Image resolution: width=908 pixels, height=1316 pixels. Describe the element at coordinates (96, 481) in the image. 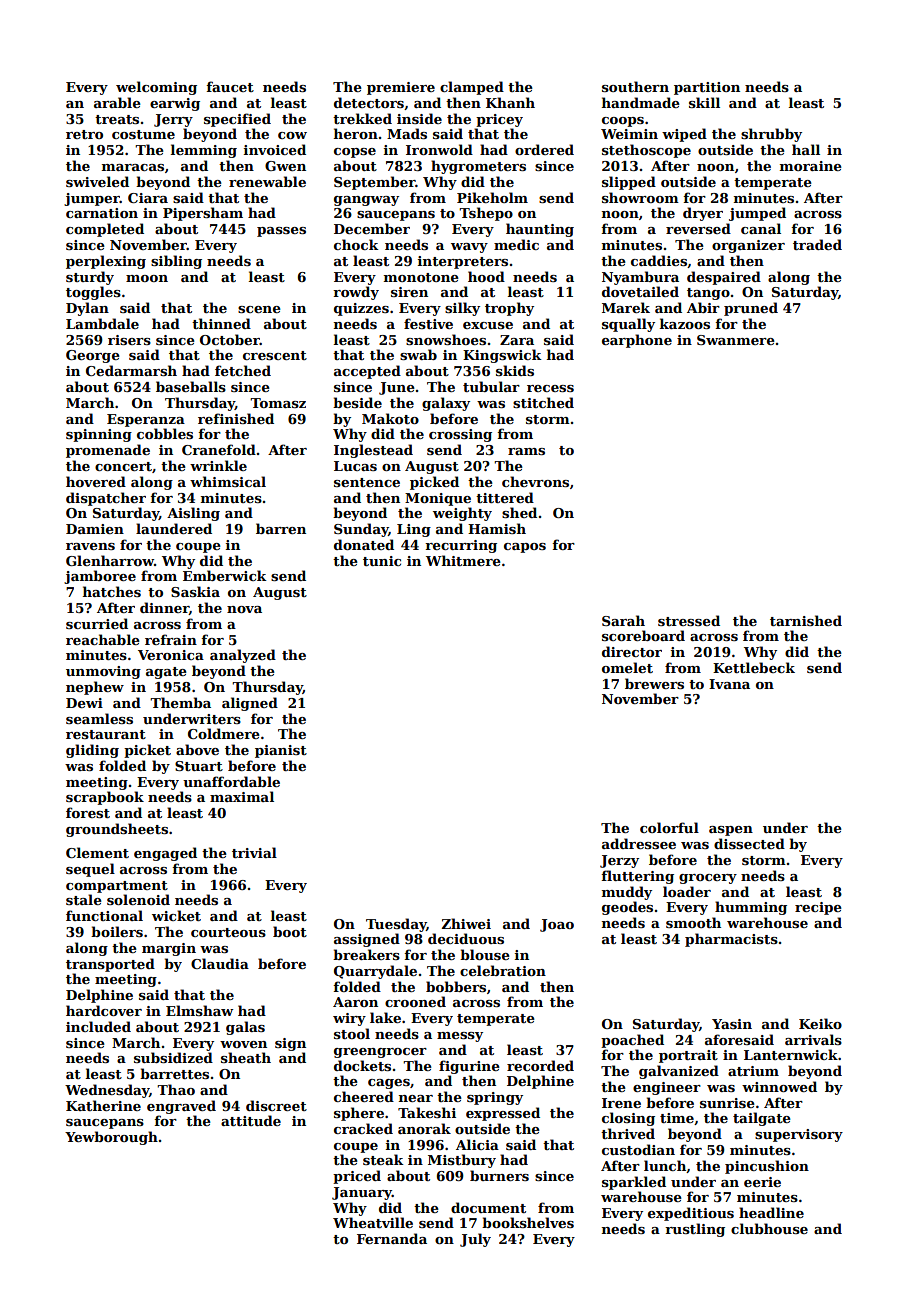

I see `hovered` at that location.
